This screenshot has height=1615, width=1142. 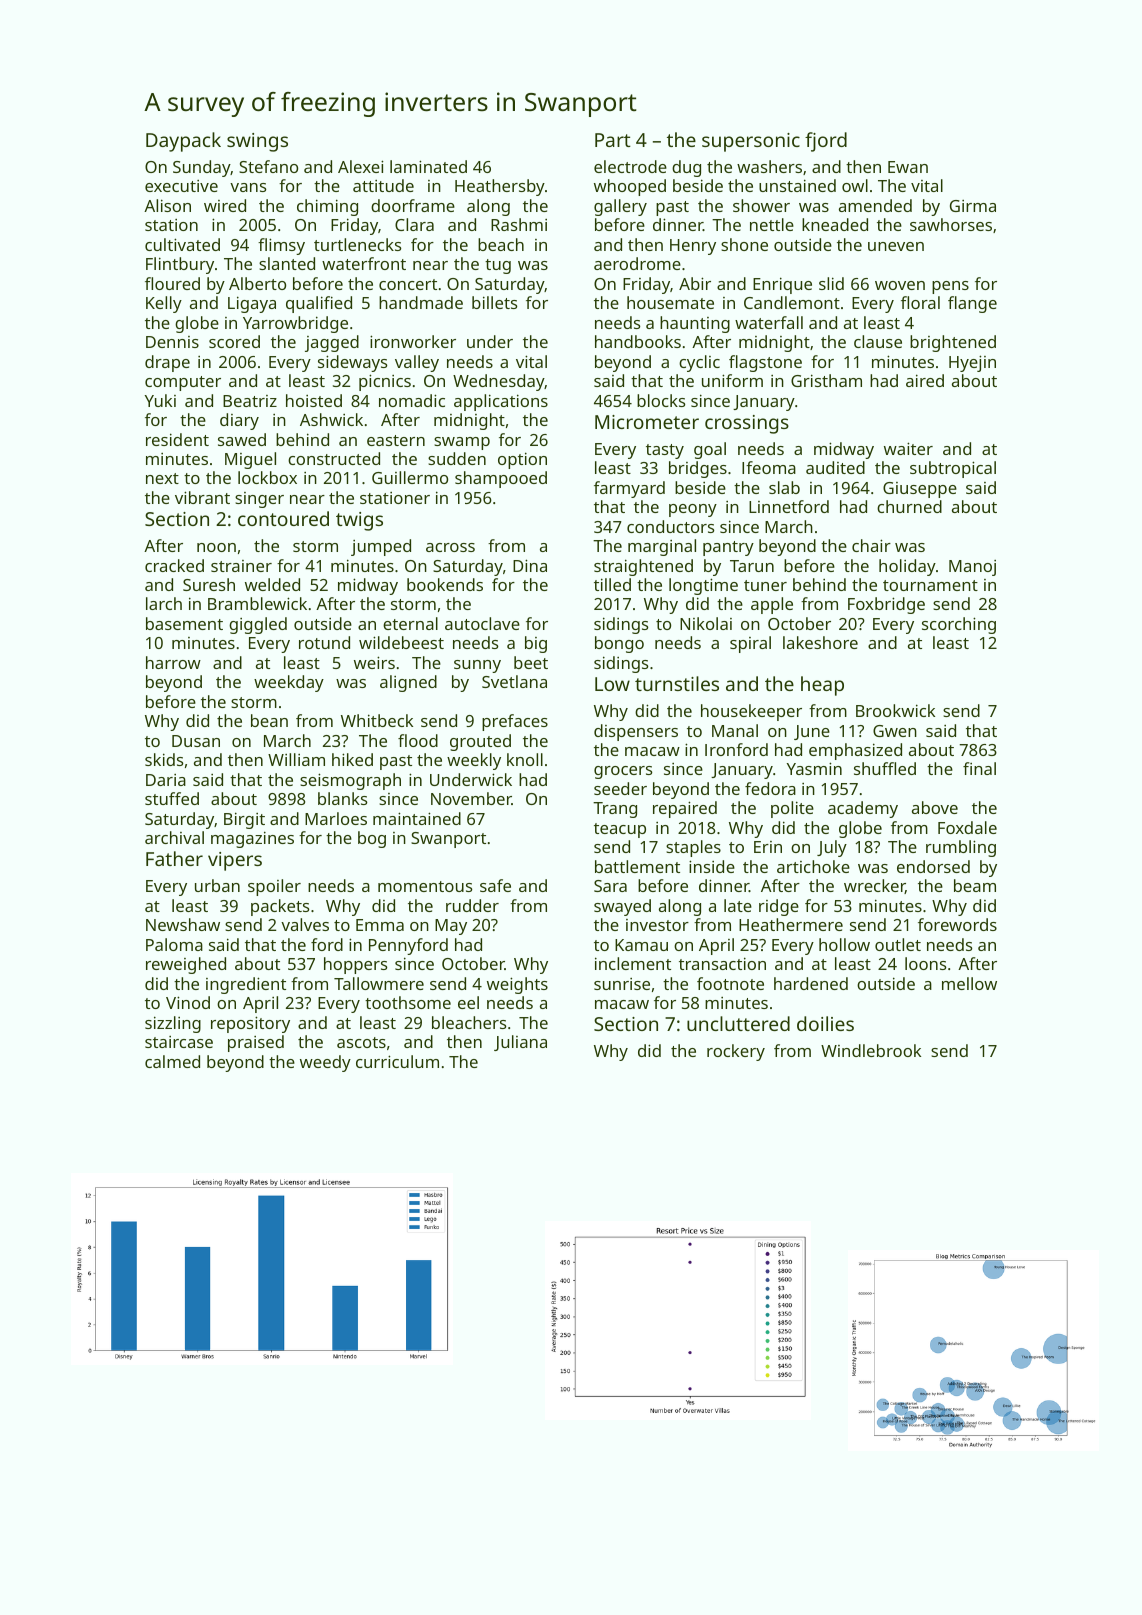 What do you see at coordinates (500, 187) in the screenshot?
I see `Heathersby` at bounding box center [500, 187].
